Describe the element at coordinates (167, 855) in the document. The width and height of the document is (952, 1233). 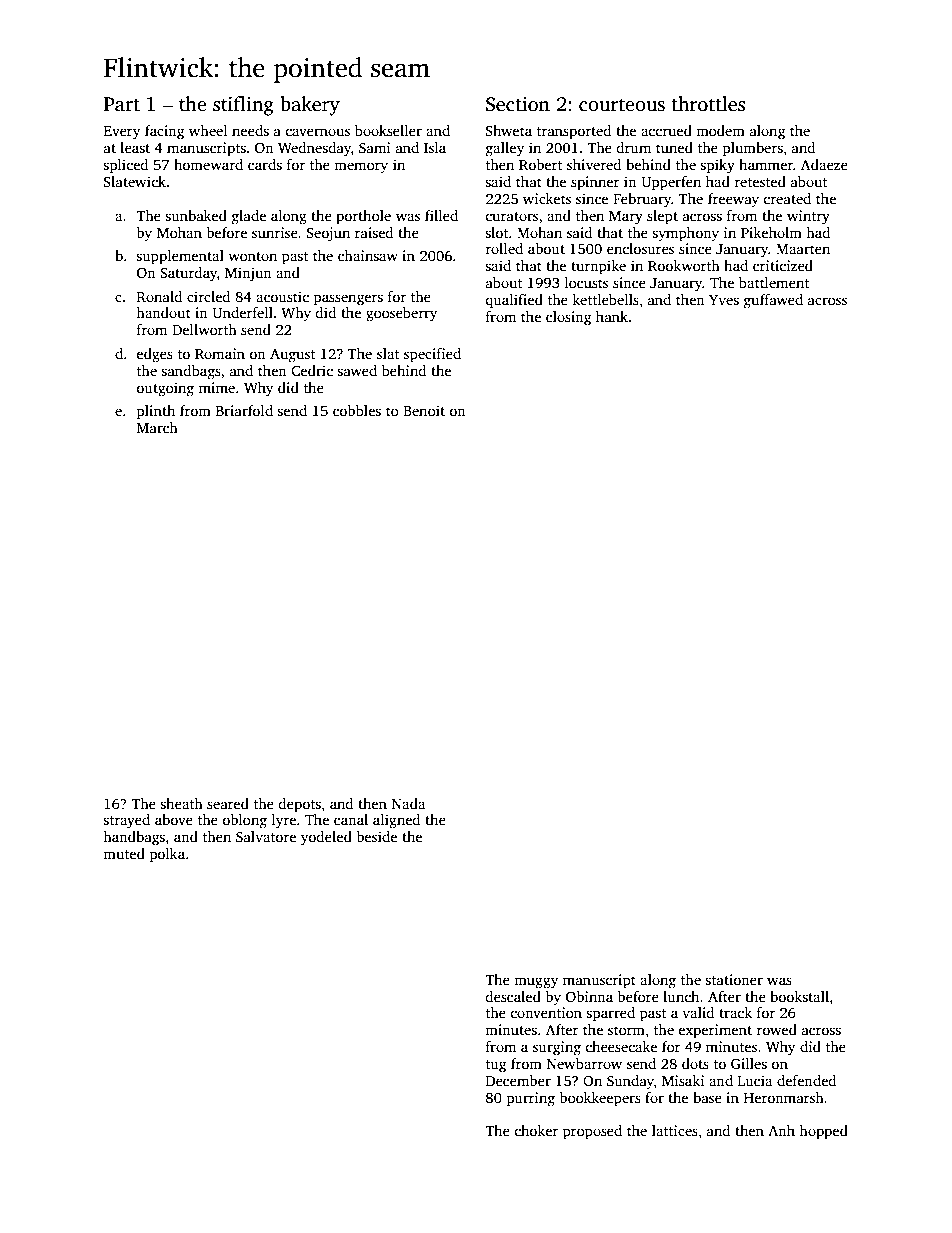
I see `polka` at that location.
